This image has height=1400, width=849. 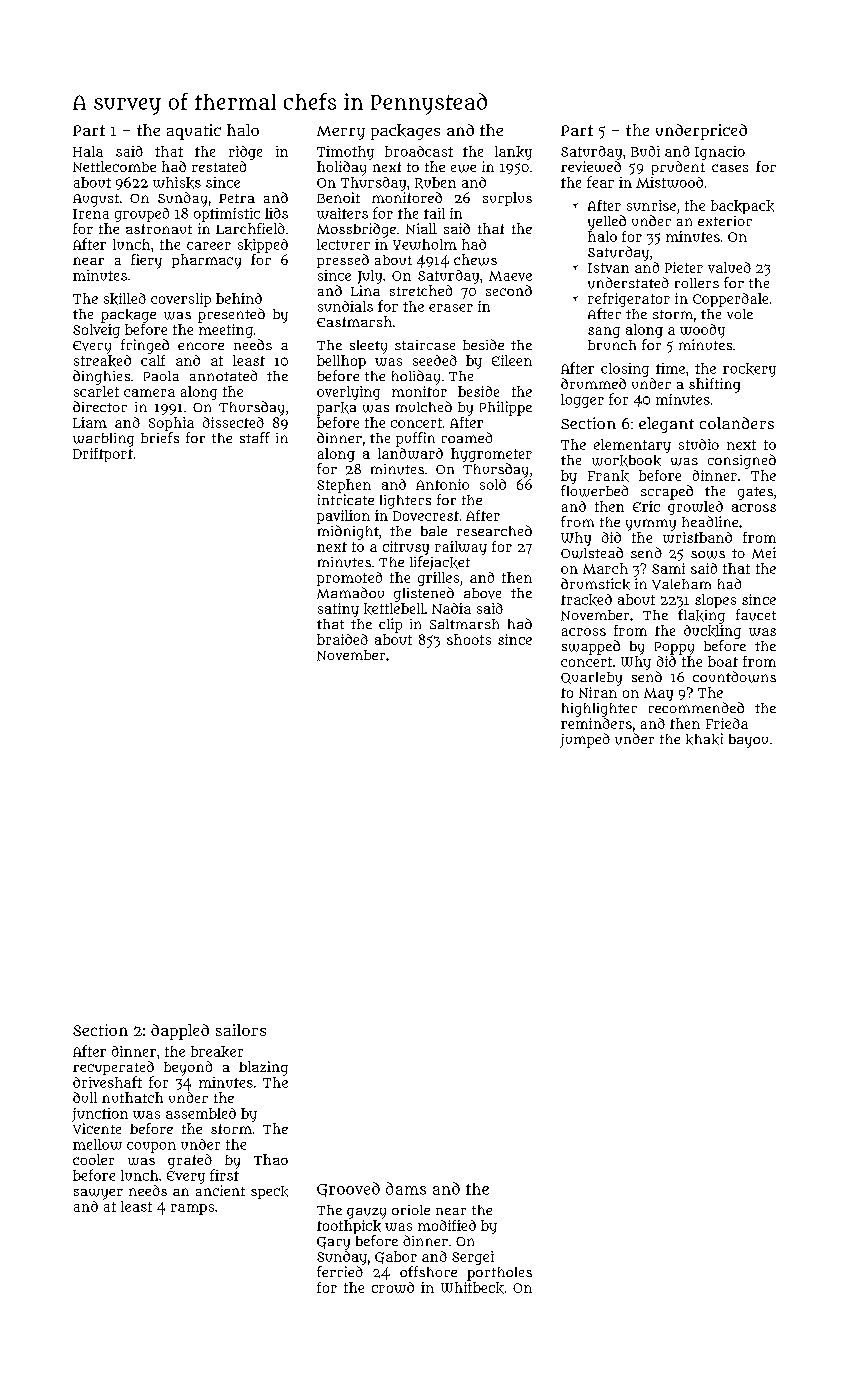 What do you see at coordinates (96, 331) in the image?
I see `Solveig` at bounding box center [96, 331].
